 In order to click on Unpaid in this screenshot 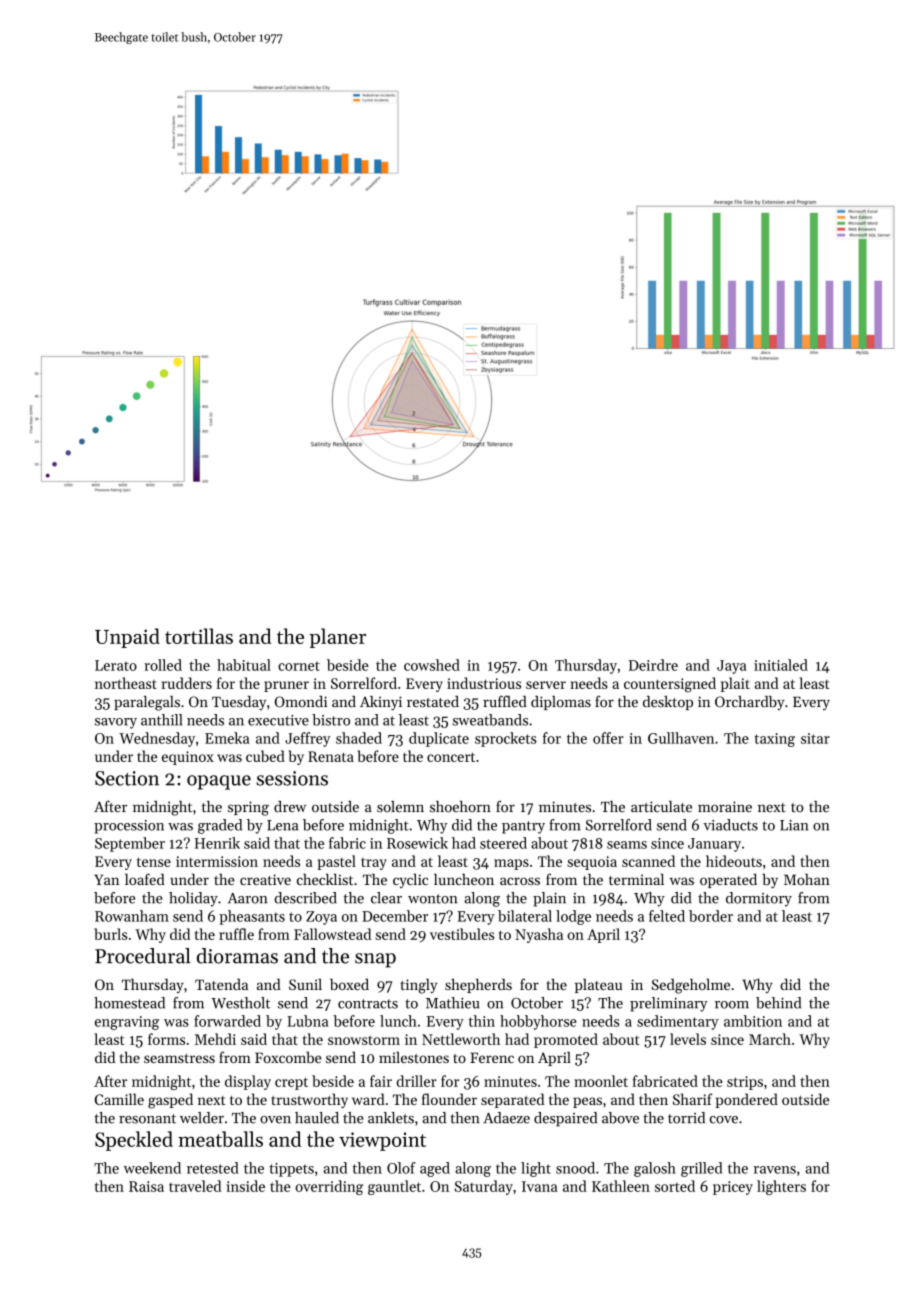, I will do `click(127, 638)`.
